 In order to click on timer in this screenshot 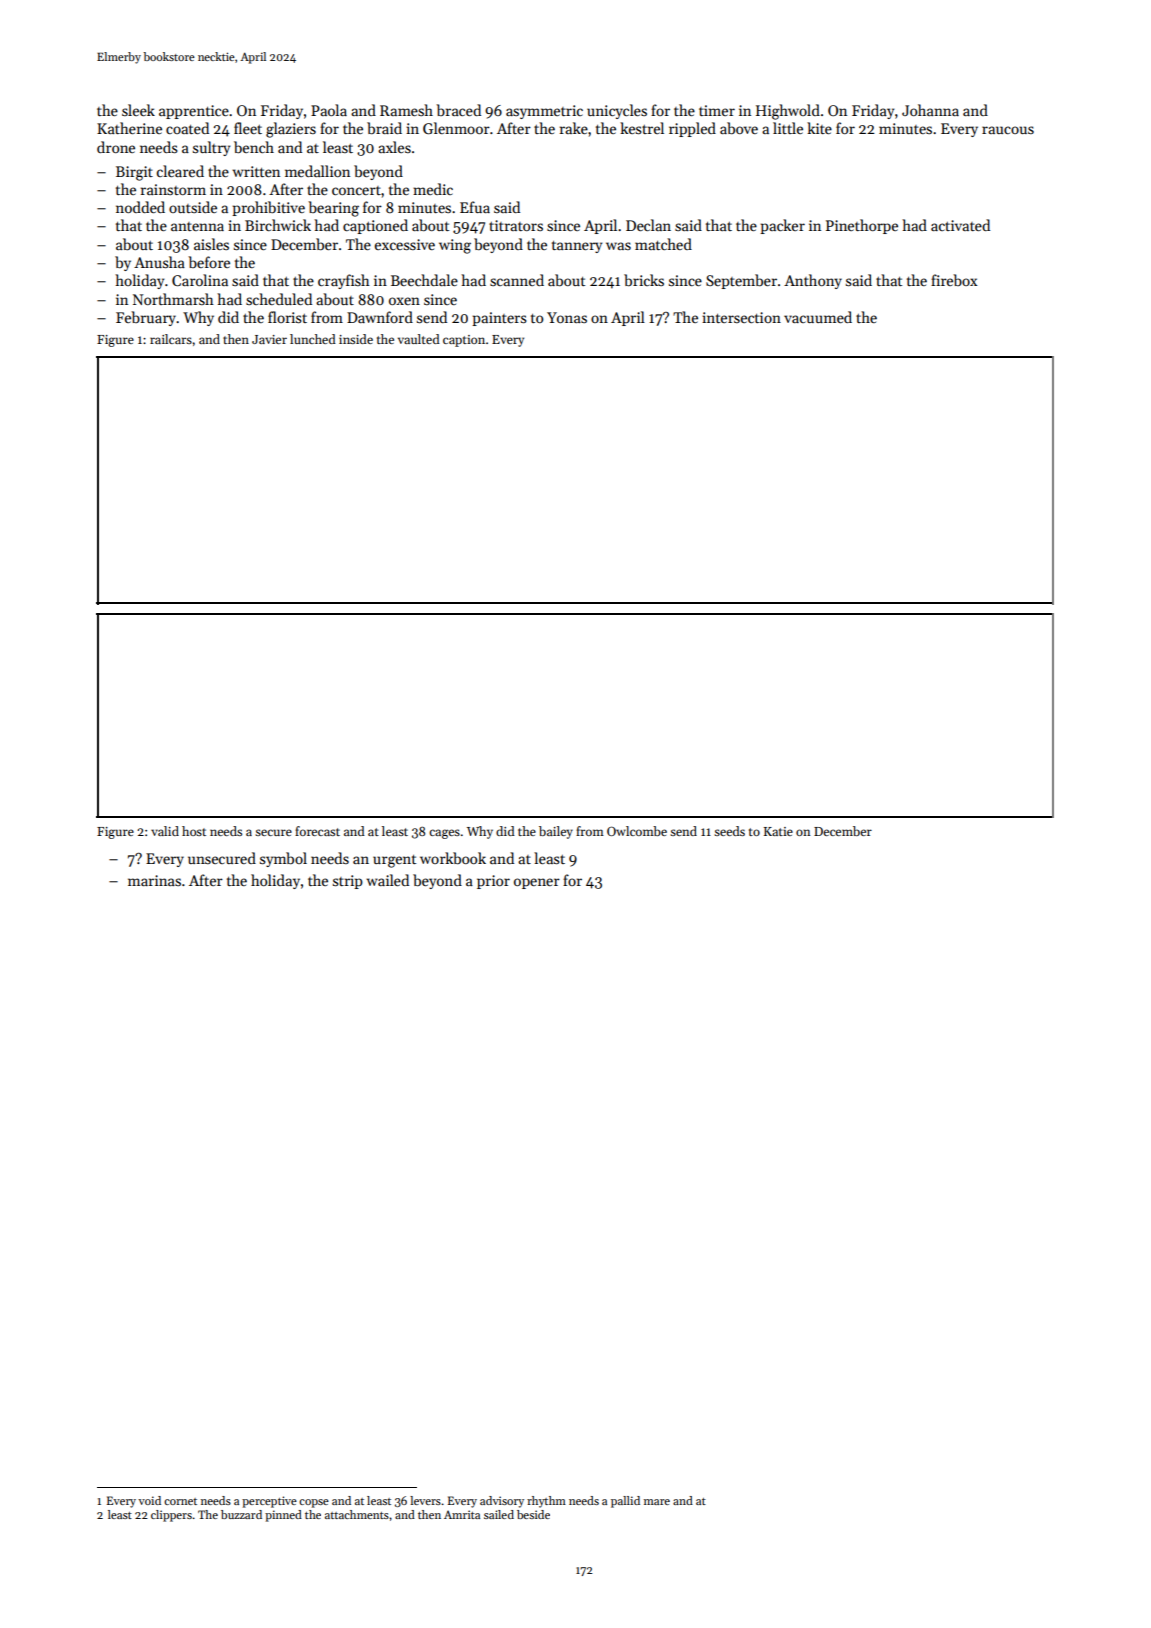, I will do `click(717, 110)`.
